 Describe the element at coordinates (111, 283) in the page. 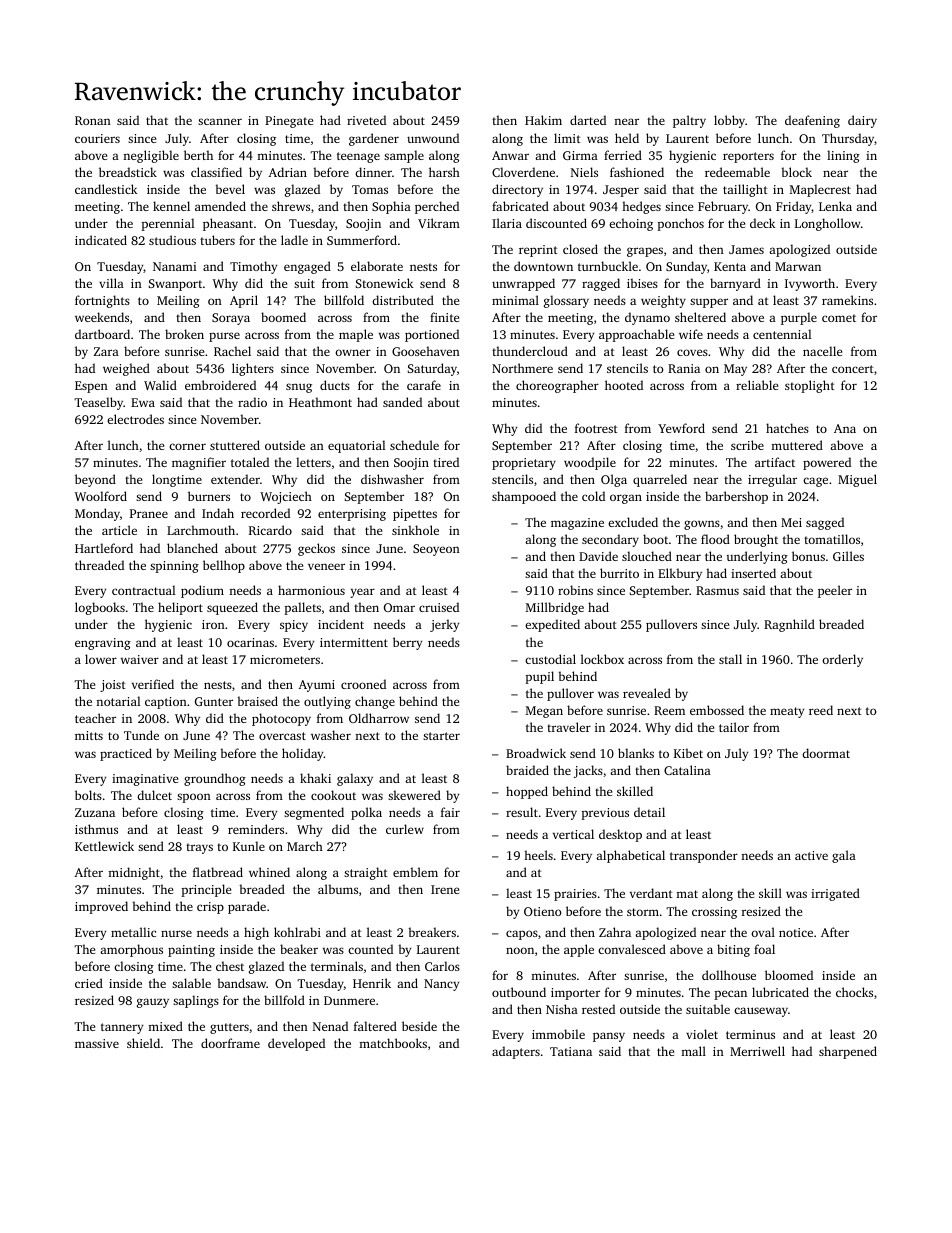

I see `villa` at that location.
